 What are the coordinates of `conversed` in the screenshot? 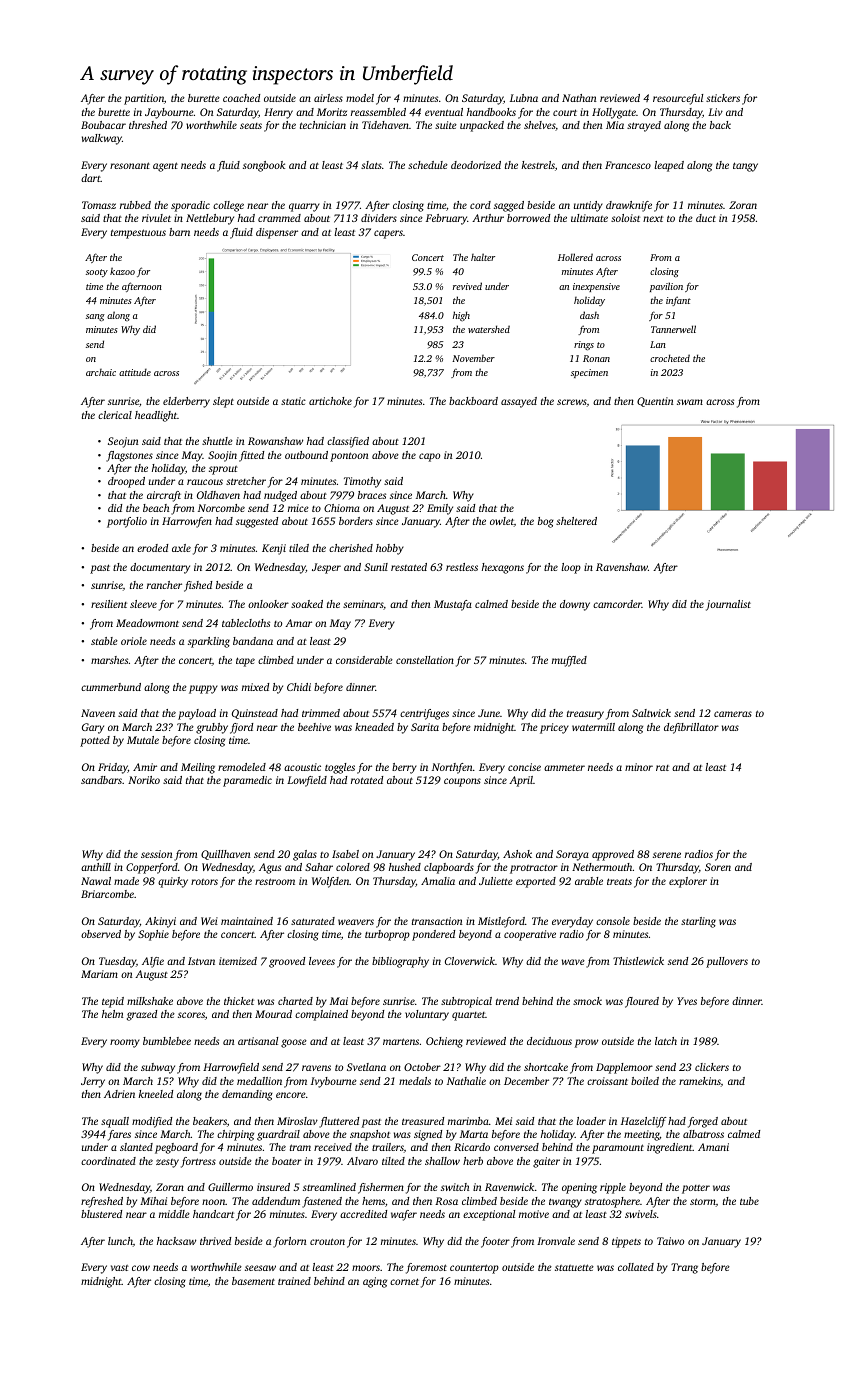 It's located at (516, 1147).
